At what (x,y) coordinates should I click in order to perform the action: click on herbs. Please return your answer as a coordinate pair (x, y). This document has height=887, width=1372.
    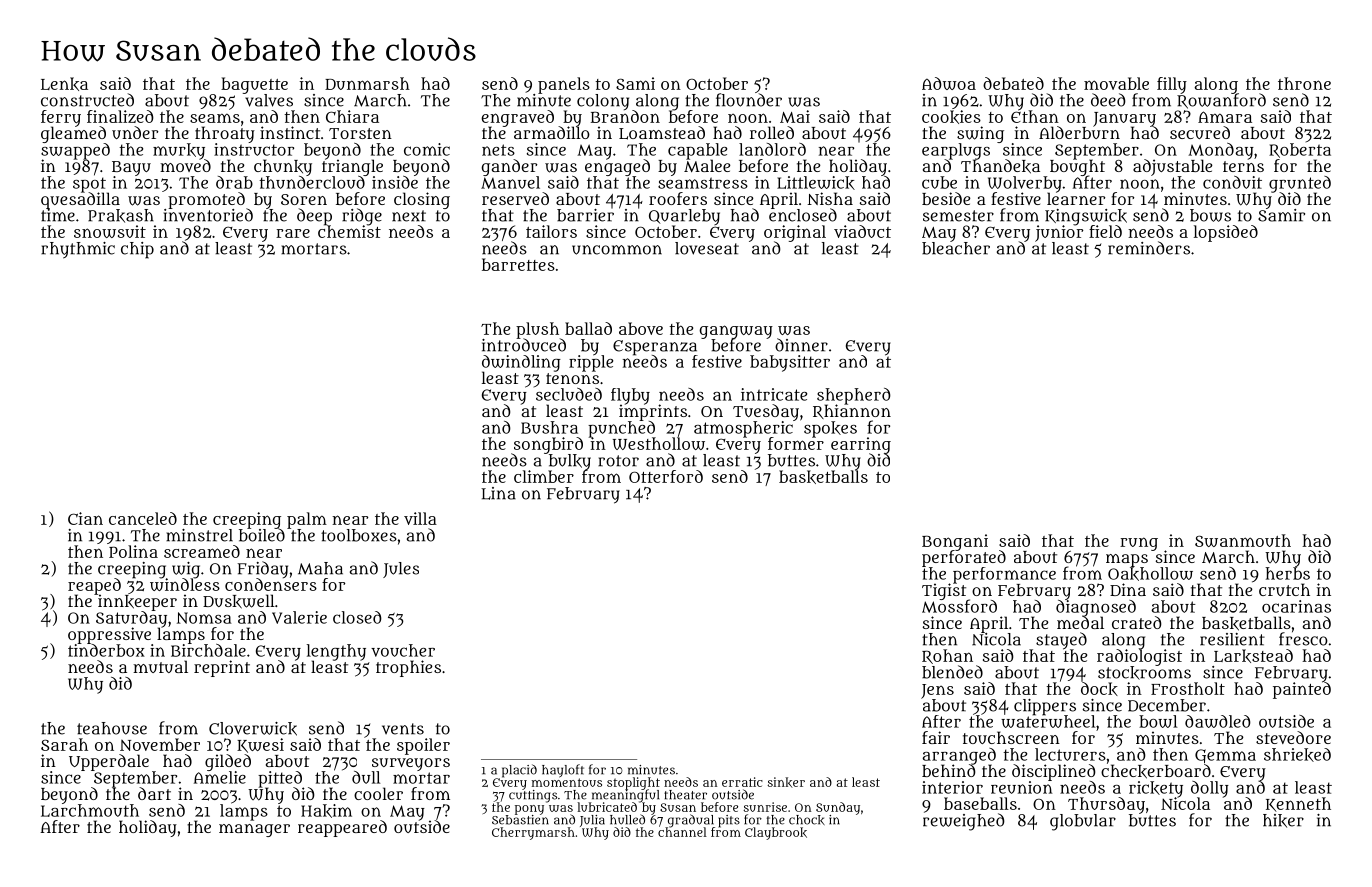
    Looking at the image, I should click on (1287, 573).
